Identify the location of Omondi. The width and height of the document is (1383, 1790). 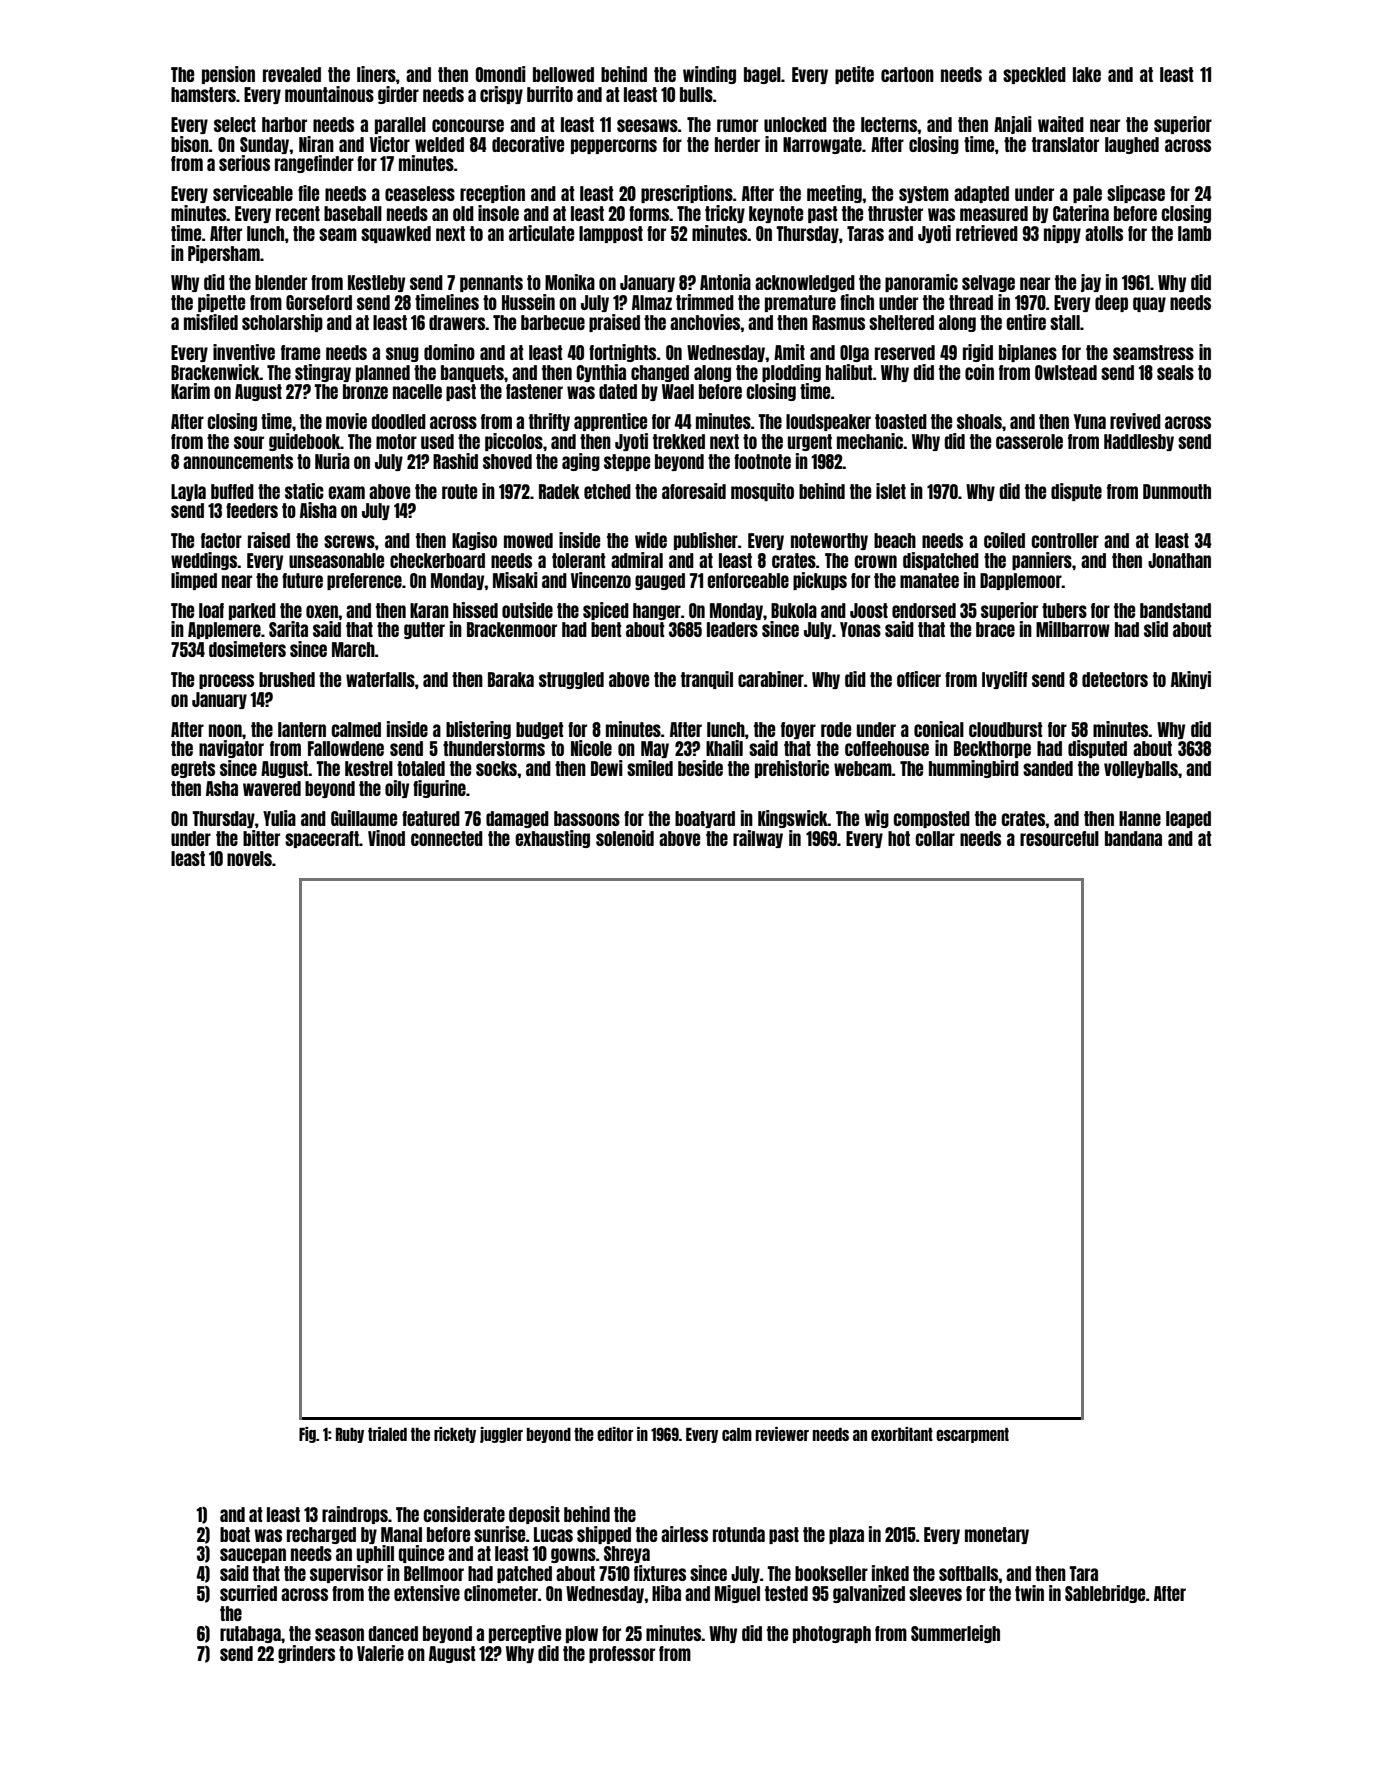
(501, 74).
